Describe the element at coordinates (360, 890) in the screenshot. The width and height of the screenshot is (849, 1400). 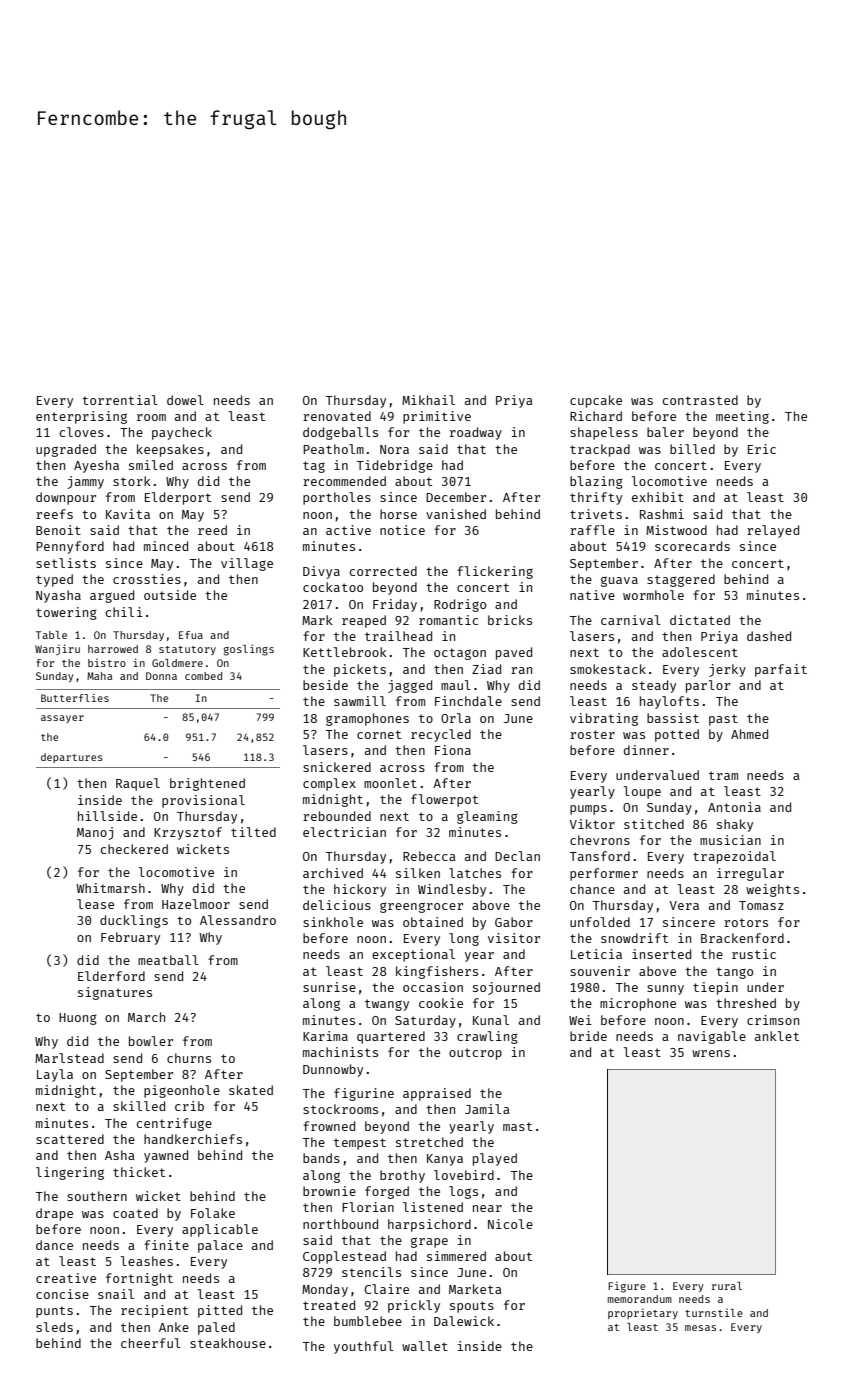
I see `hickory` at that location.
